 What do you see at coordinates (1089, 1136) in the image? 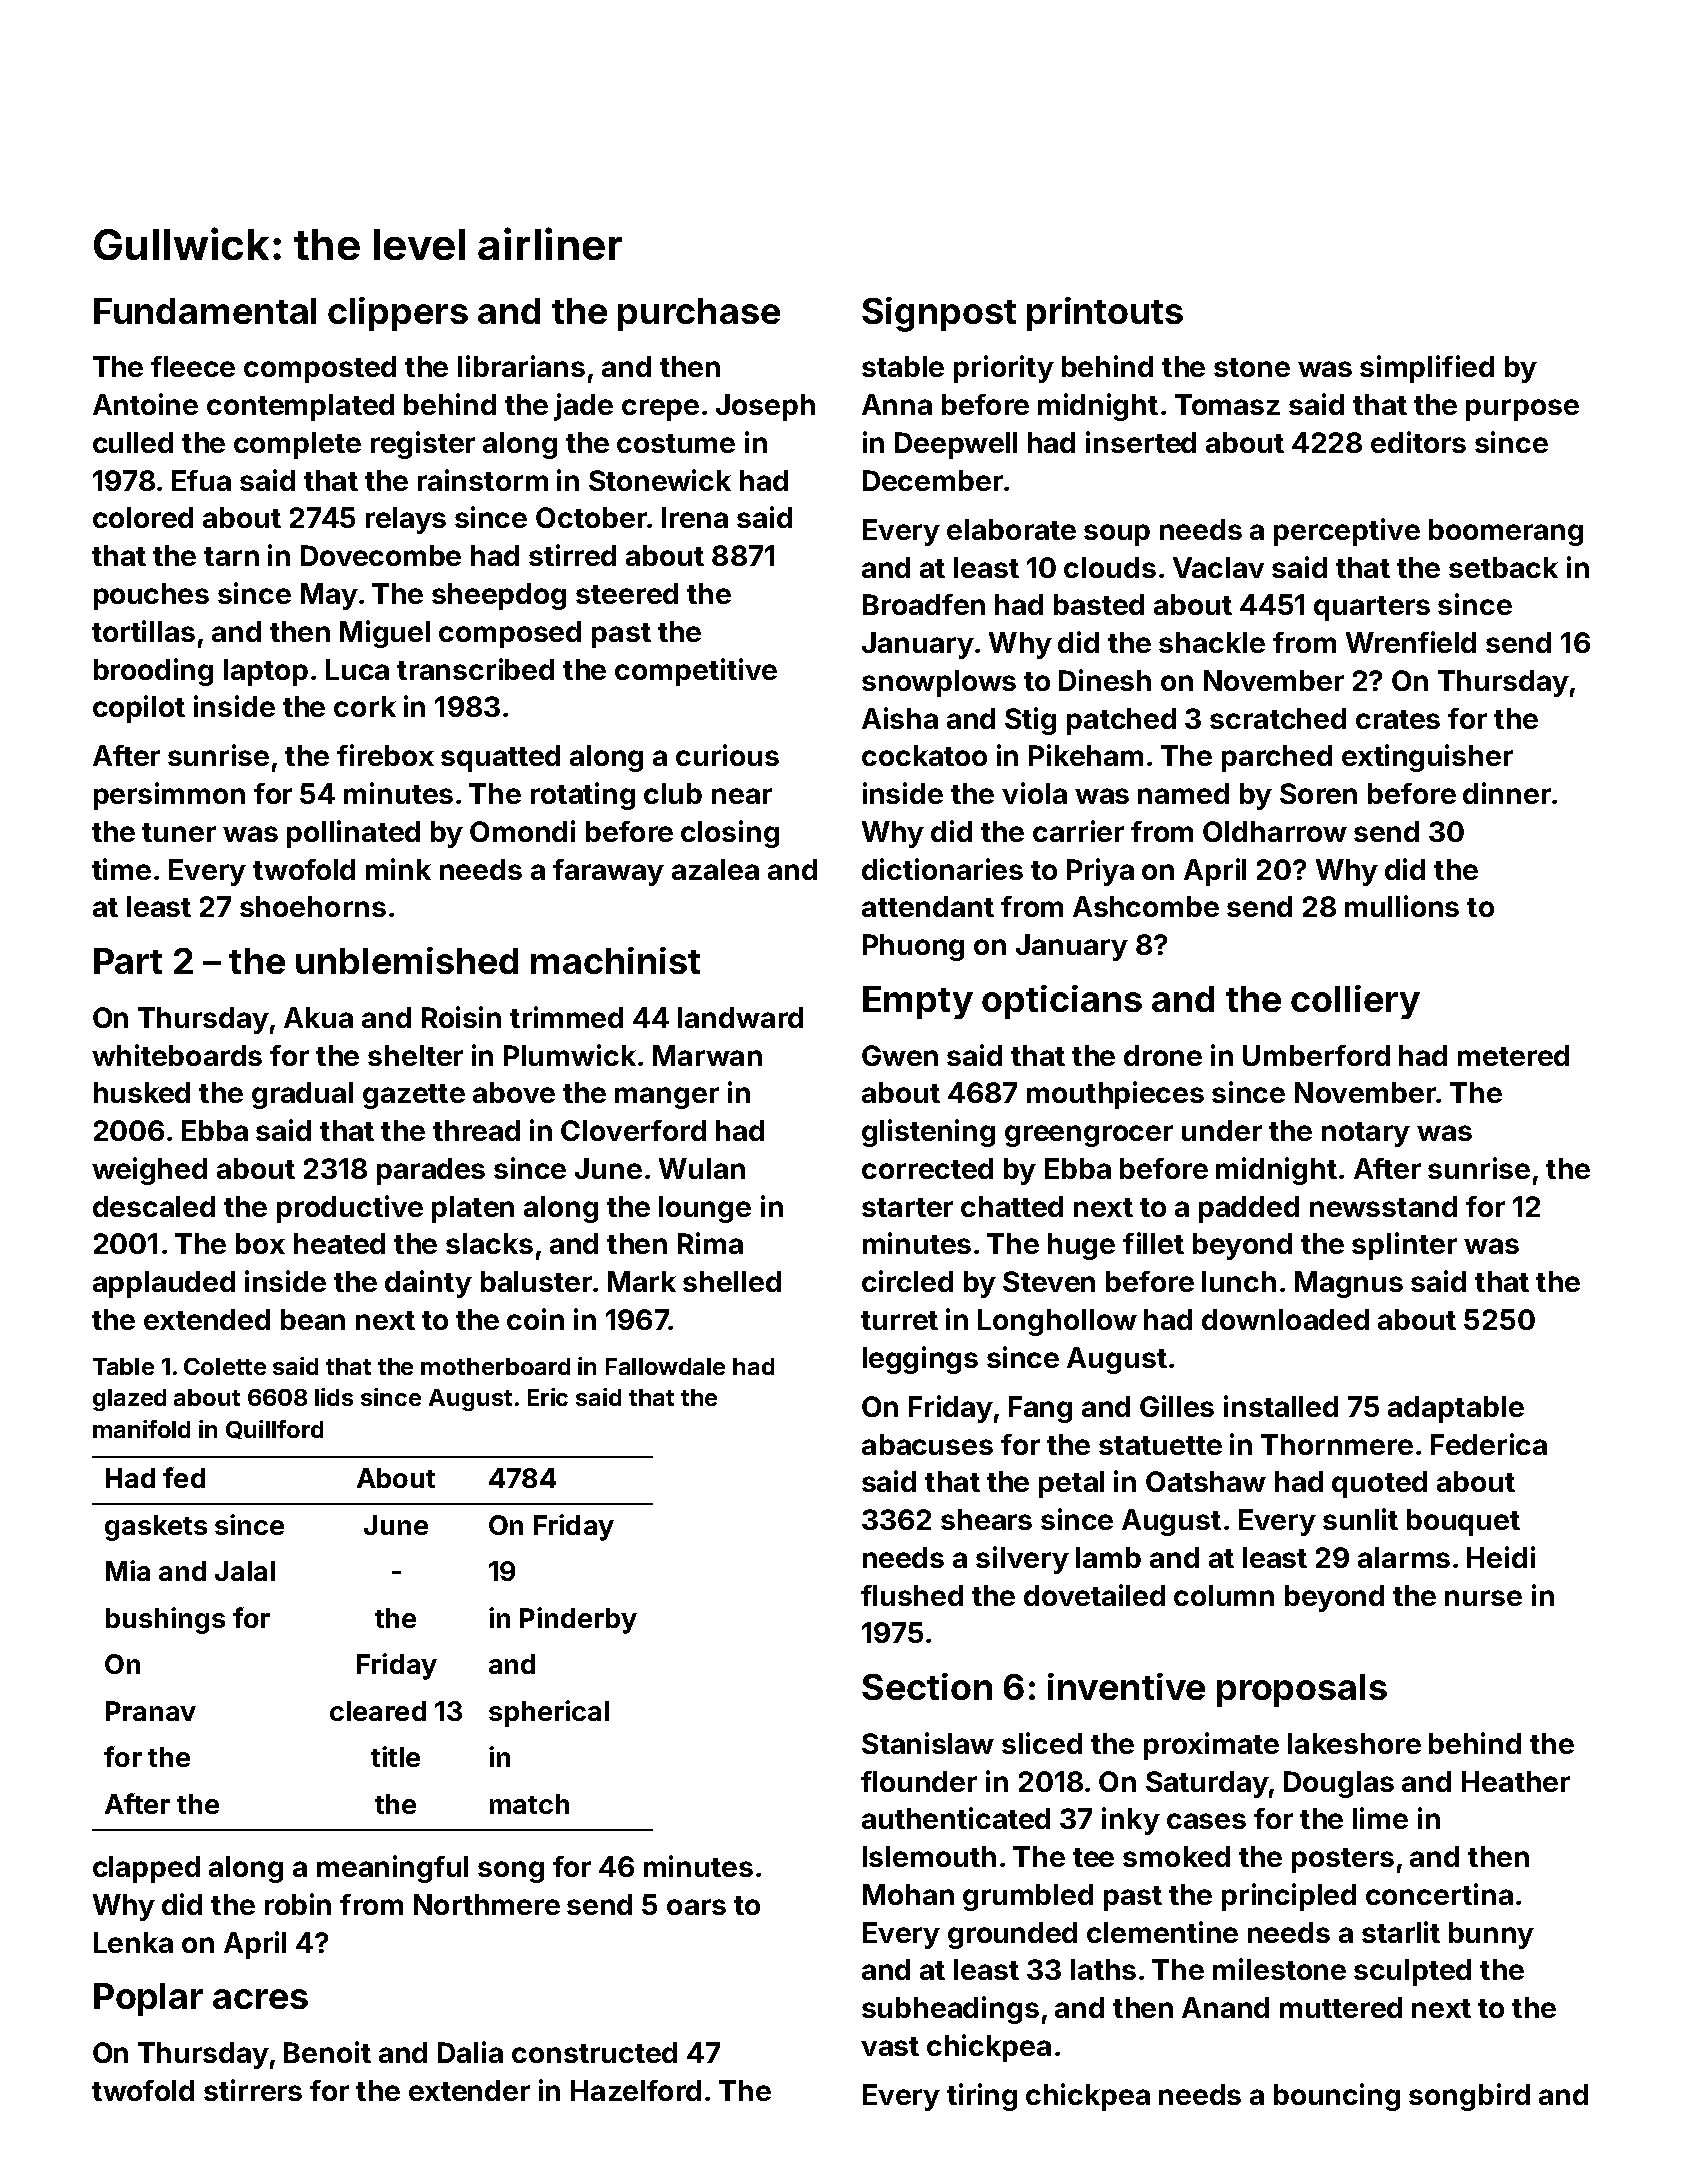
I see `greengrocer` at bounding box center [1089, 1136].
